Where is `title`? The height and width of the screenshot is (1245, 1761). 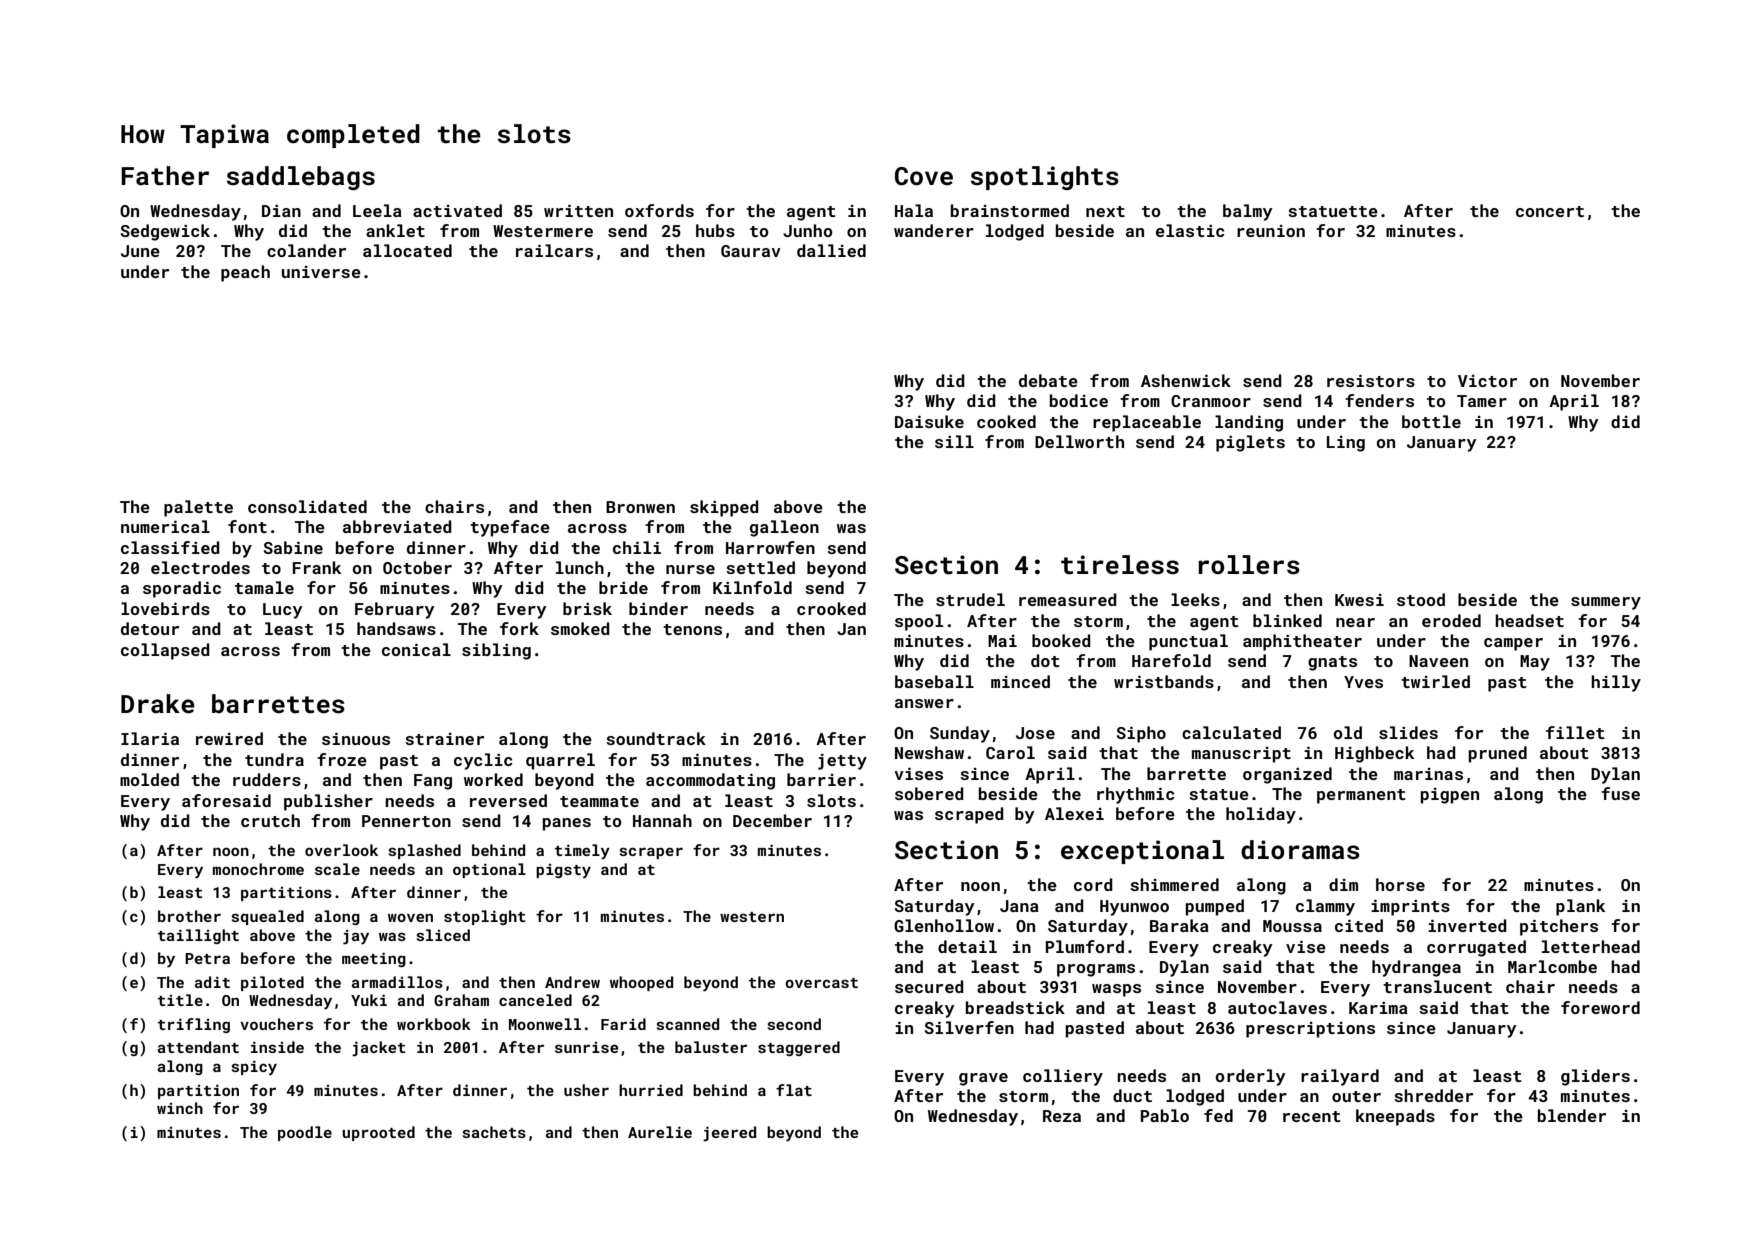
title is located at coordinates (180, 1000).
